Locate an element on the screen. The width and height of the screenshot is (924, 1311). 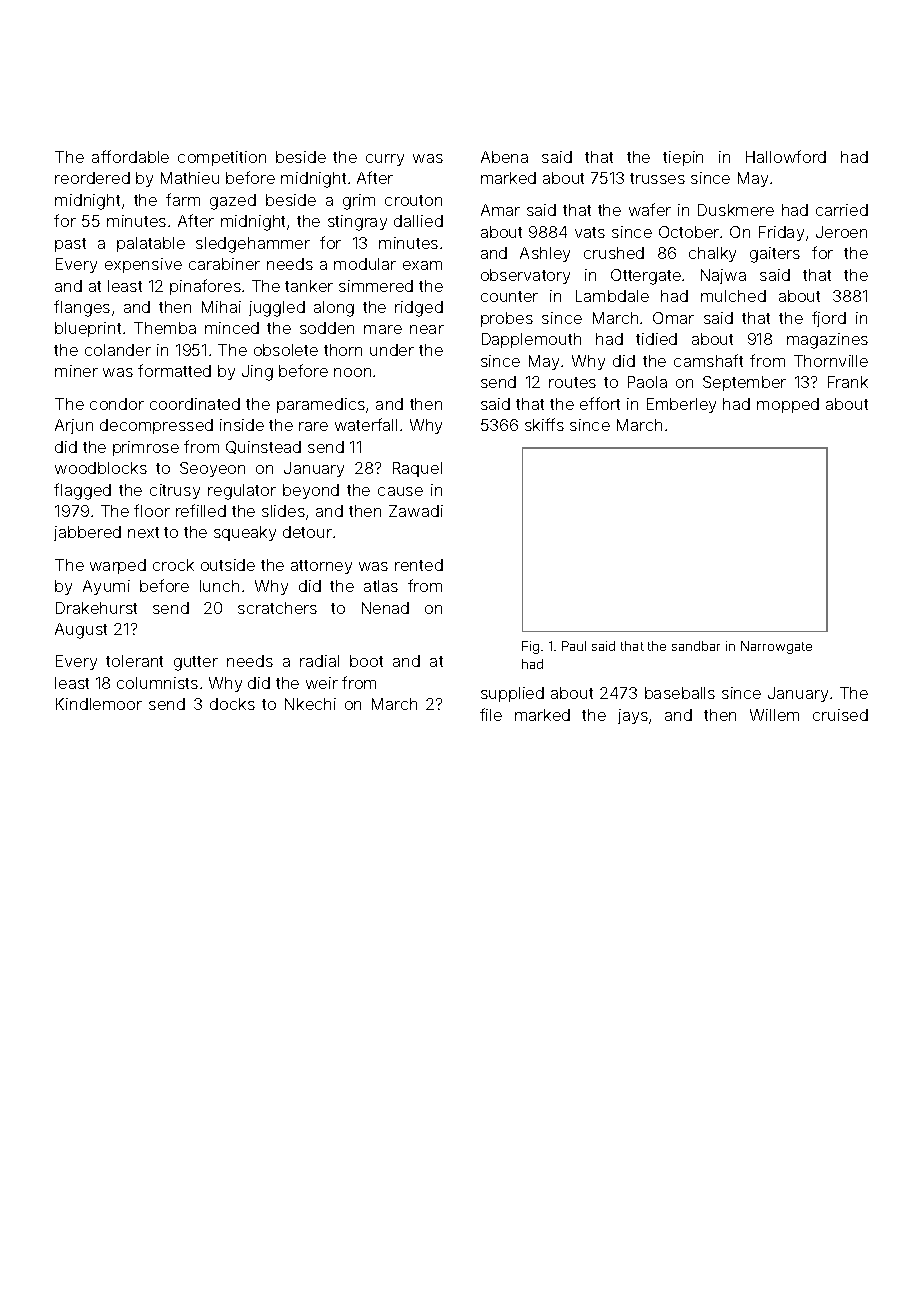
Ashley is located at coordinates (545, 254).
